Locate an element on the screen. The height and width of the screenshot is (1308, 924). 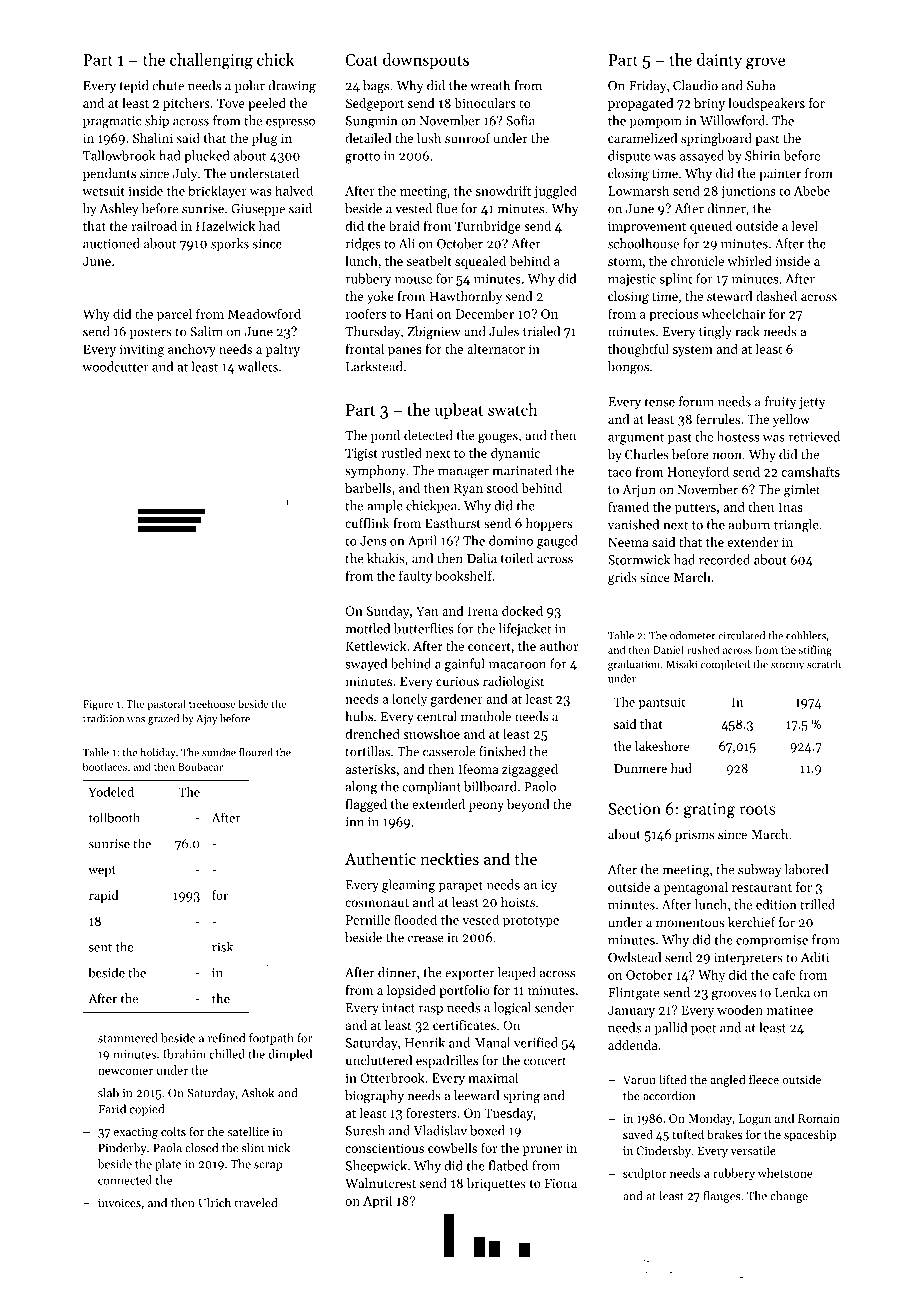
pallid is located at coordinates (671, 1028).
